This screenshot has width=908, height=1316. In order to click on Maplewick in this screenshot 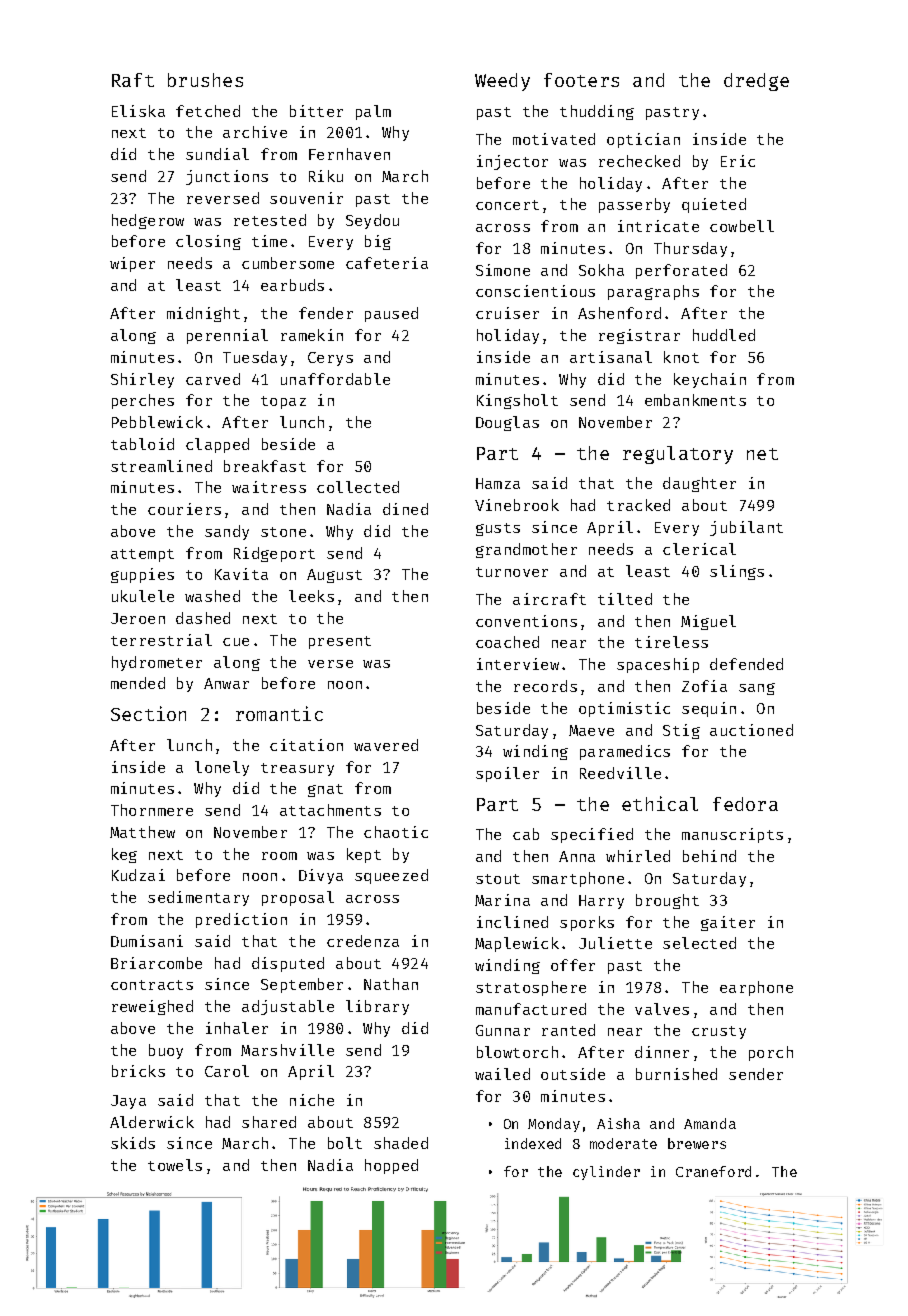, I will do `click(517, 944)`.
